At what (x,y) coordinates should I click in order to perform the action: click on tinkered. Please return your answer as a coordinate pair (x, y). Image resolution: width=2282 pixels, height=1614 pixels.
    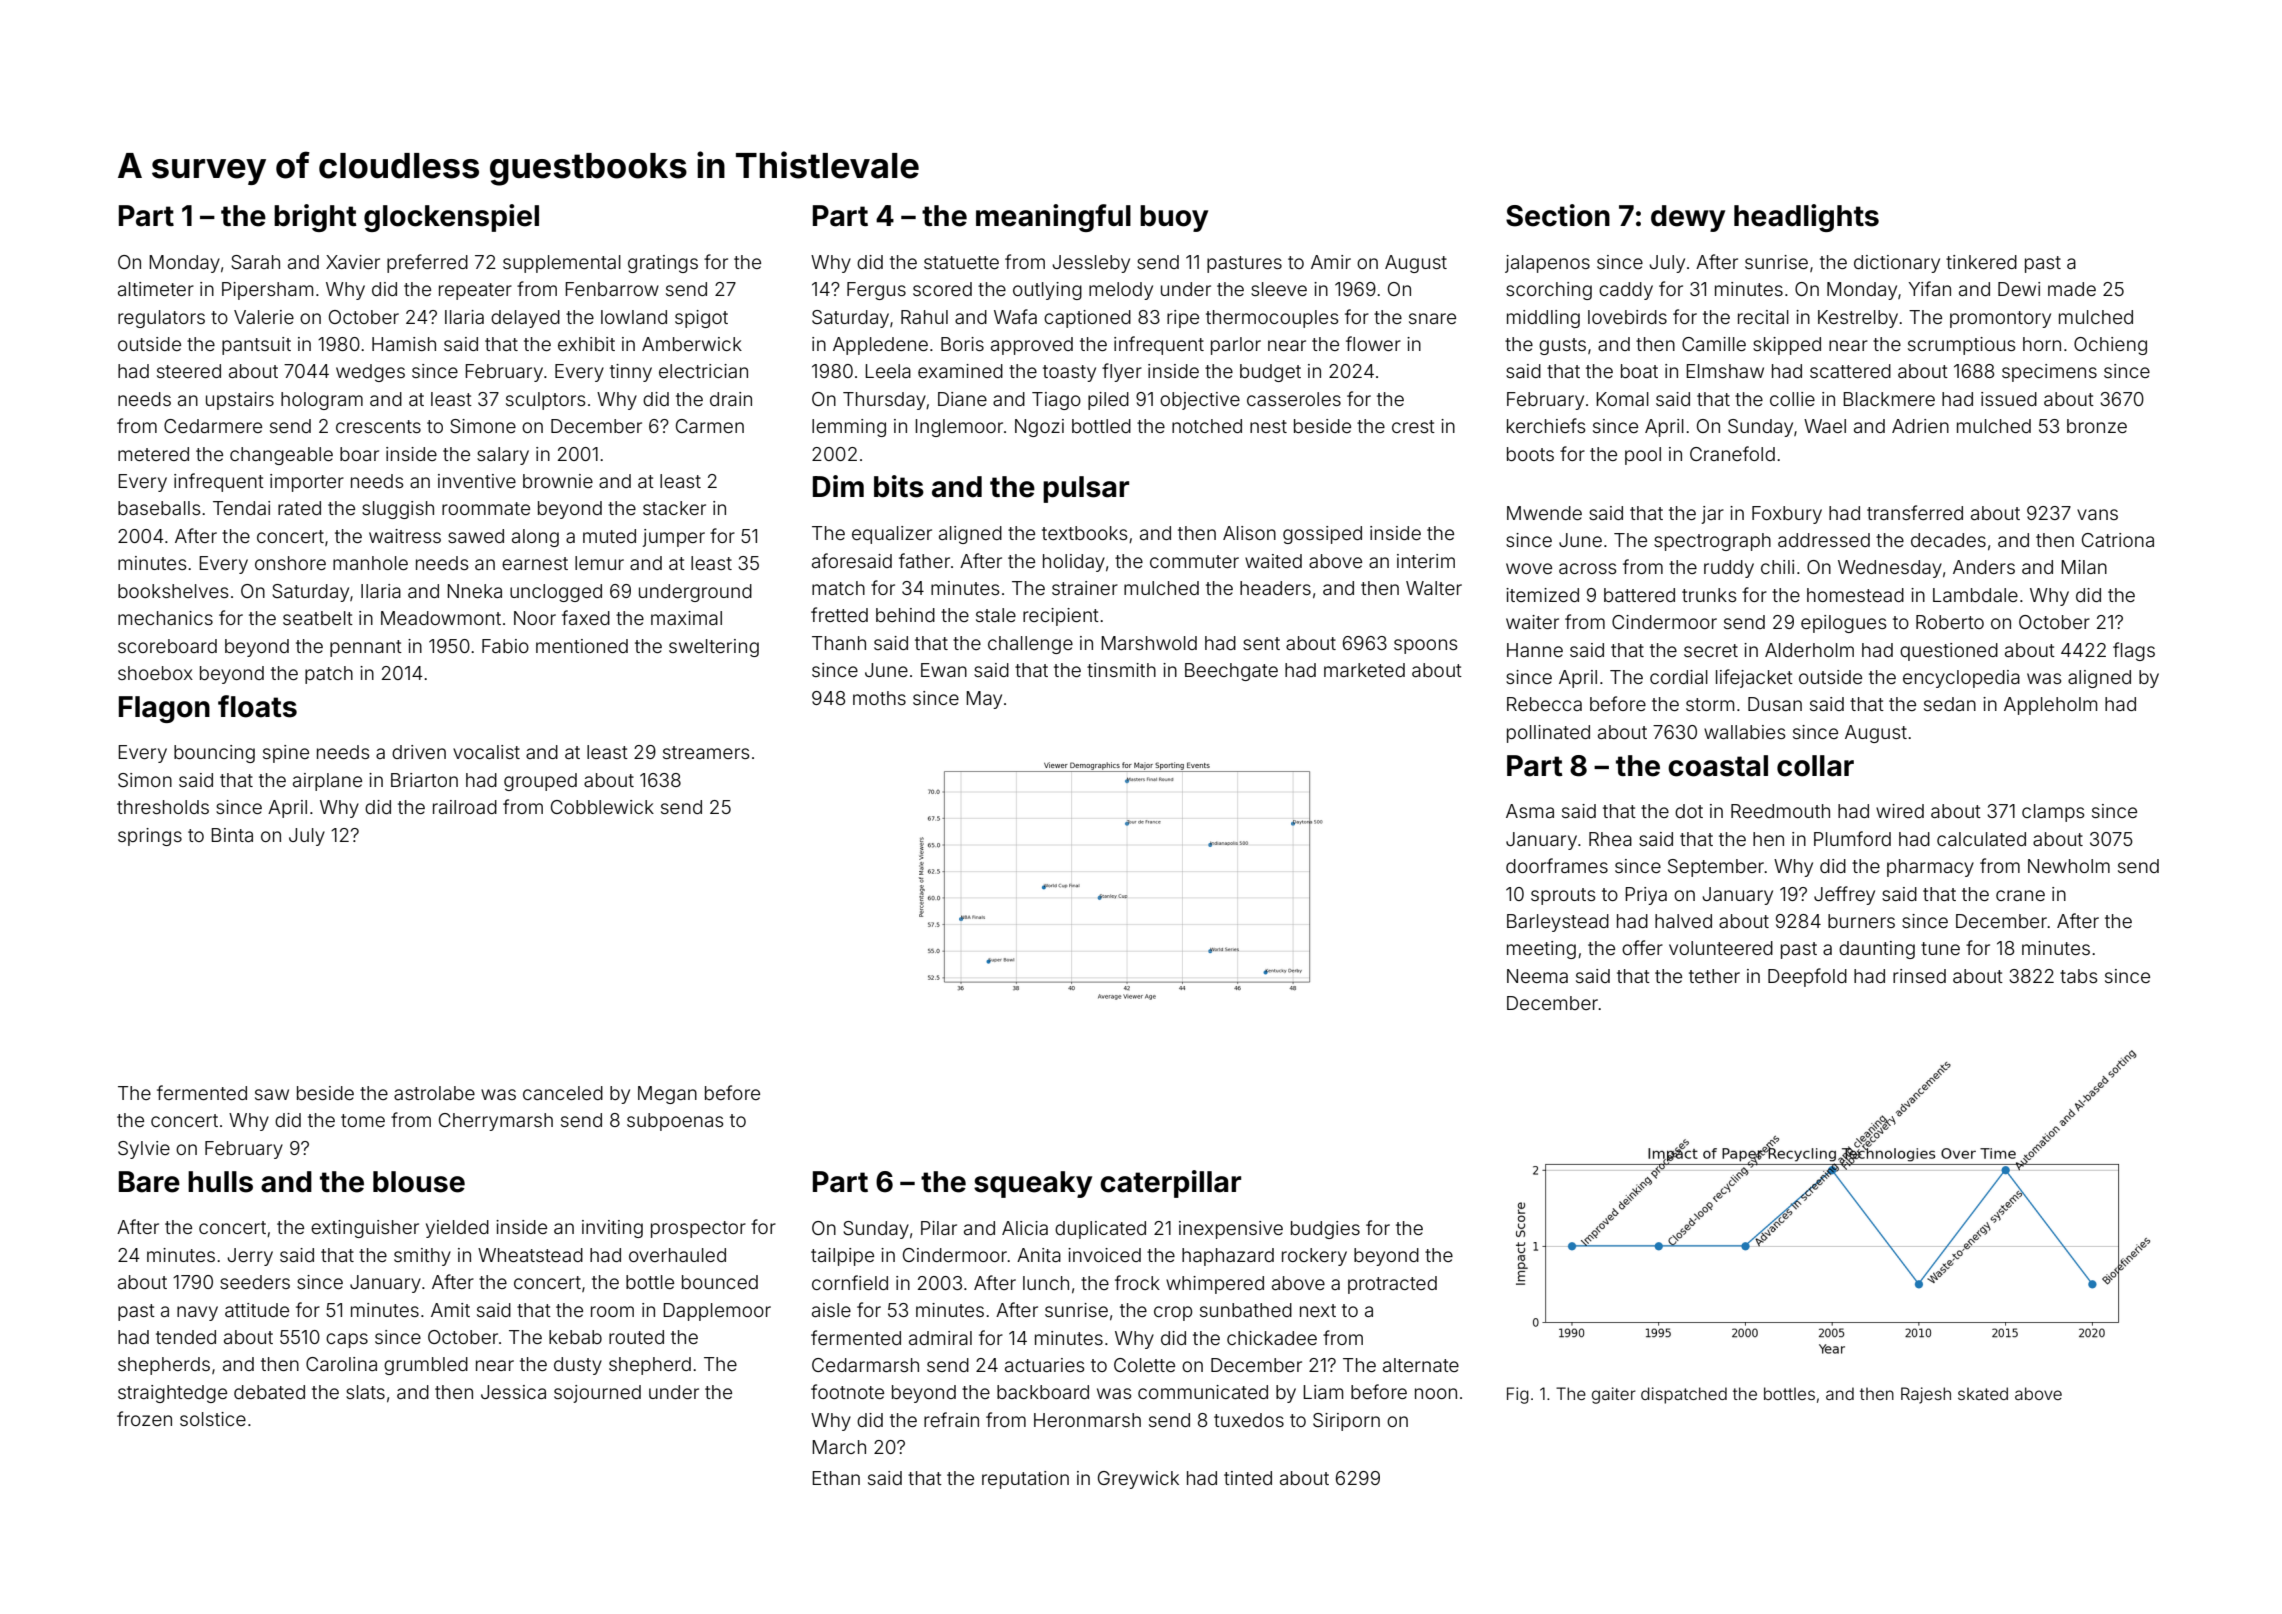
    Looking at the image, I should click on (1981, 262).
